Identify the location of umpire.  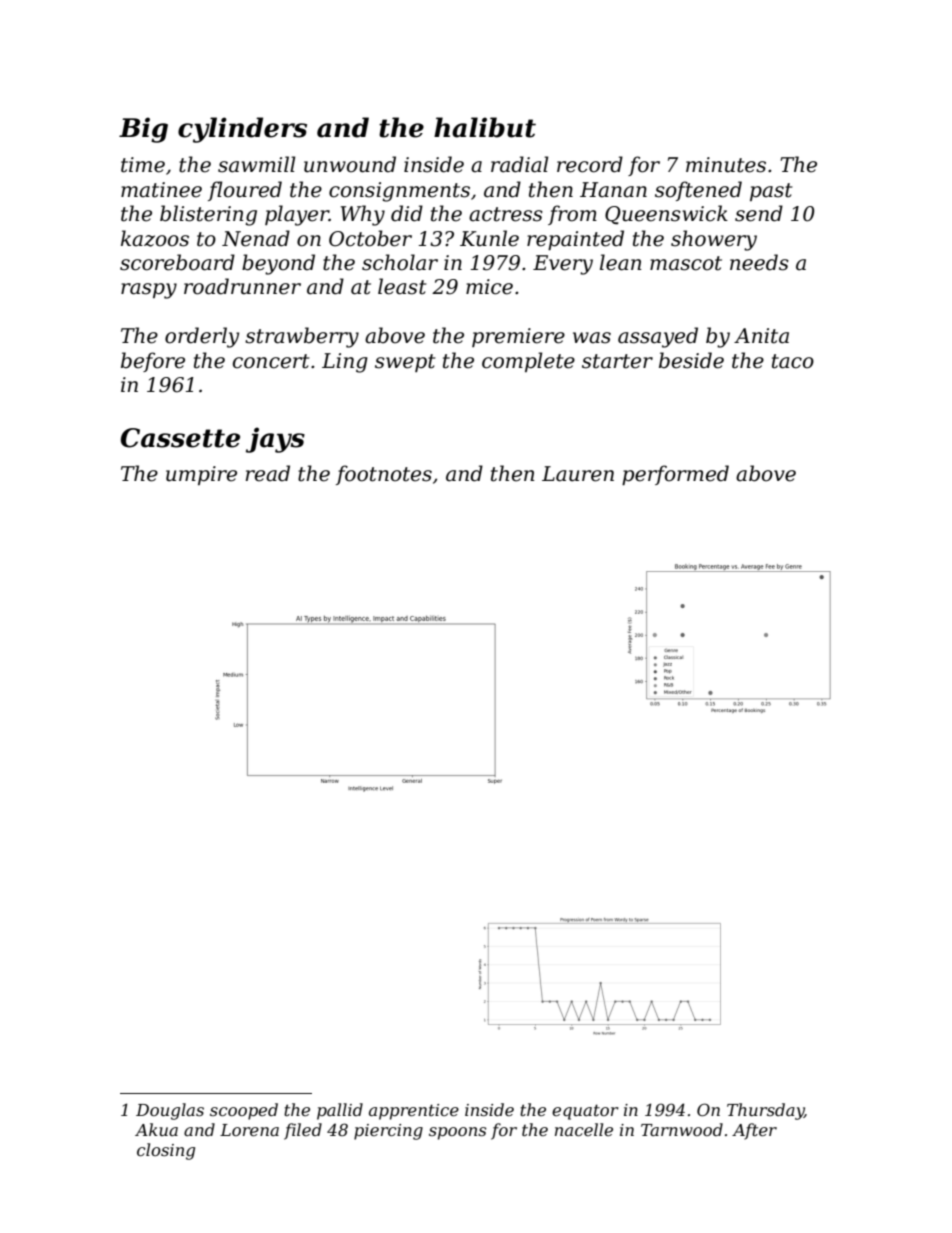
(201, 475).
